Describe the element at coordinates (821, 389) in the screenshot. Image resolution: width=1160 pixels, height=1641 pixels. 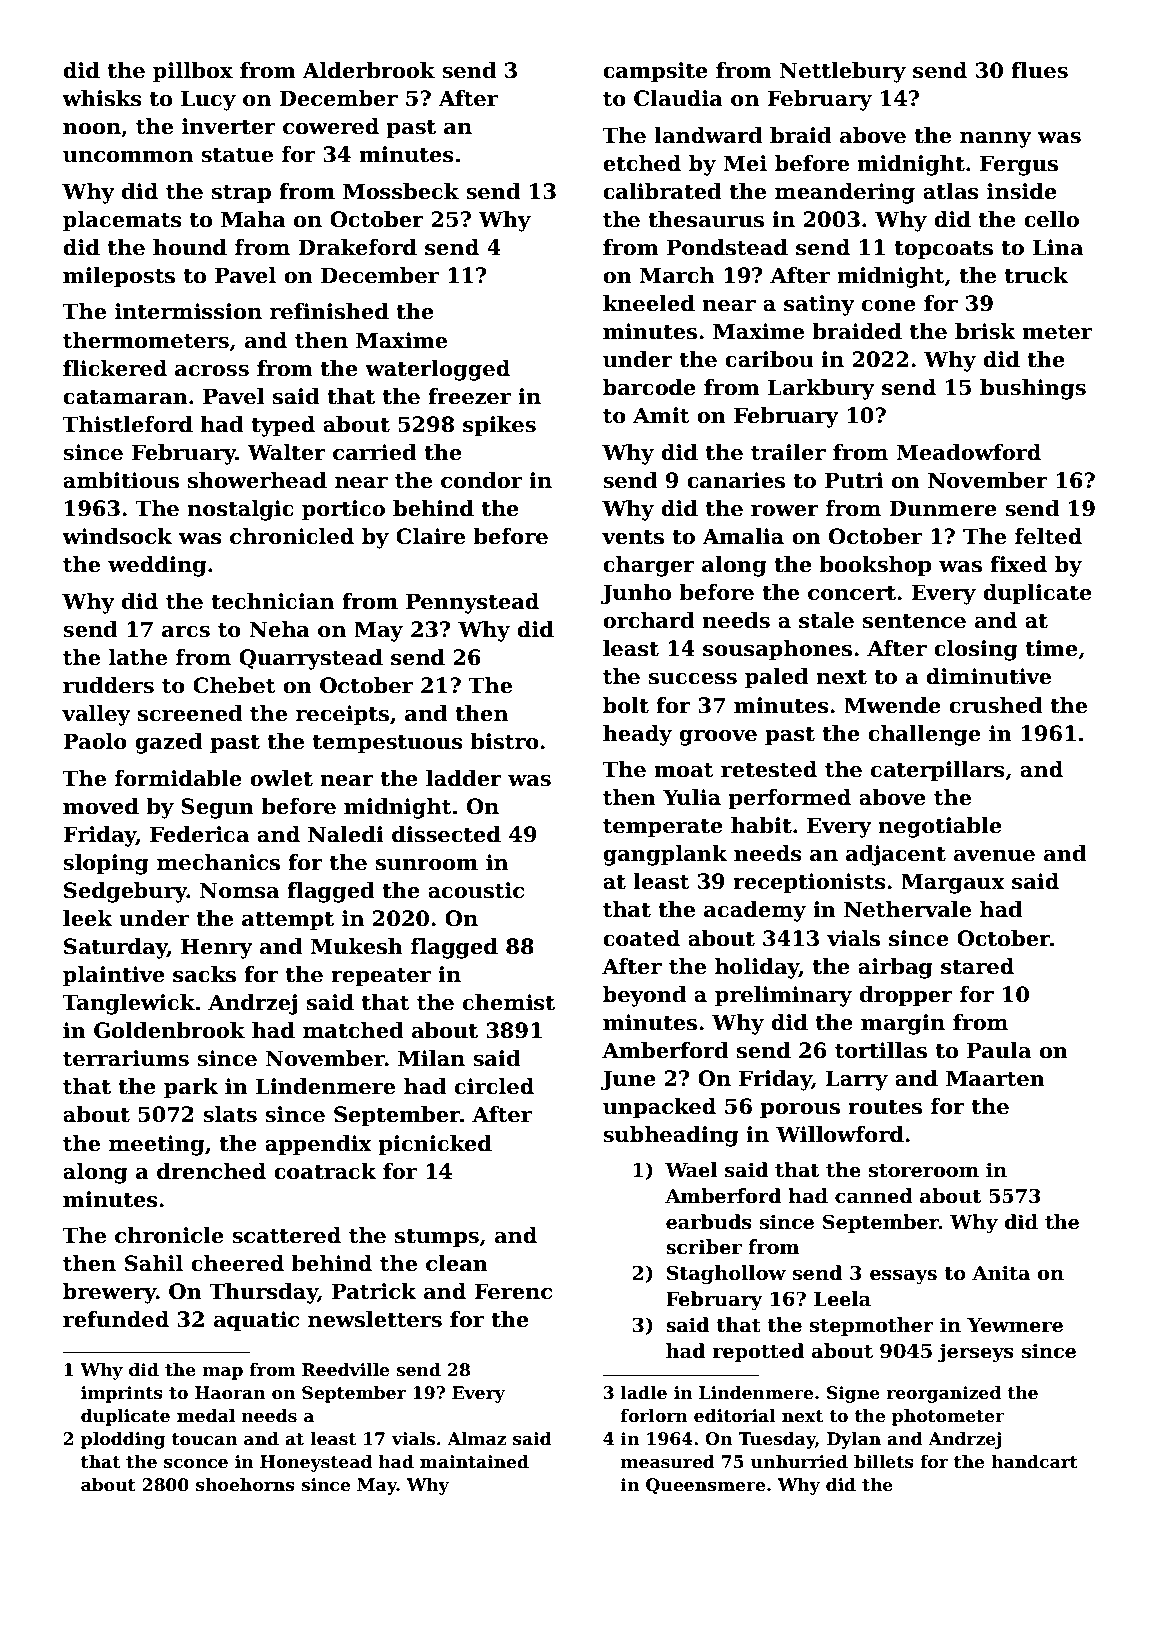
I see `Larkbury` at that location.
